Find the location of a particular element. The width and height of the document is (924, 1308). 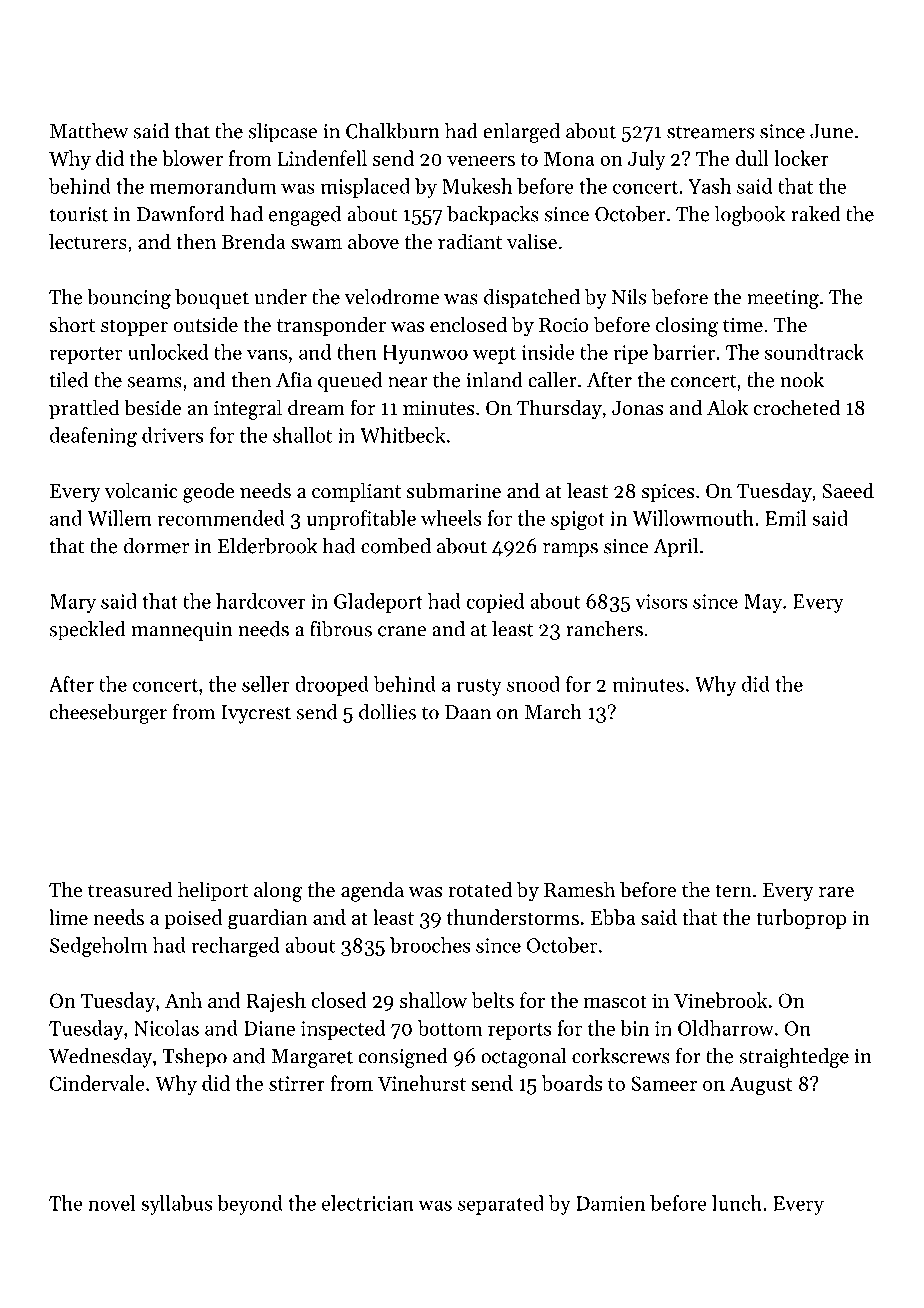

lime is located at coordinates (68, 917).
